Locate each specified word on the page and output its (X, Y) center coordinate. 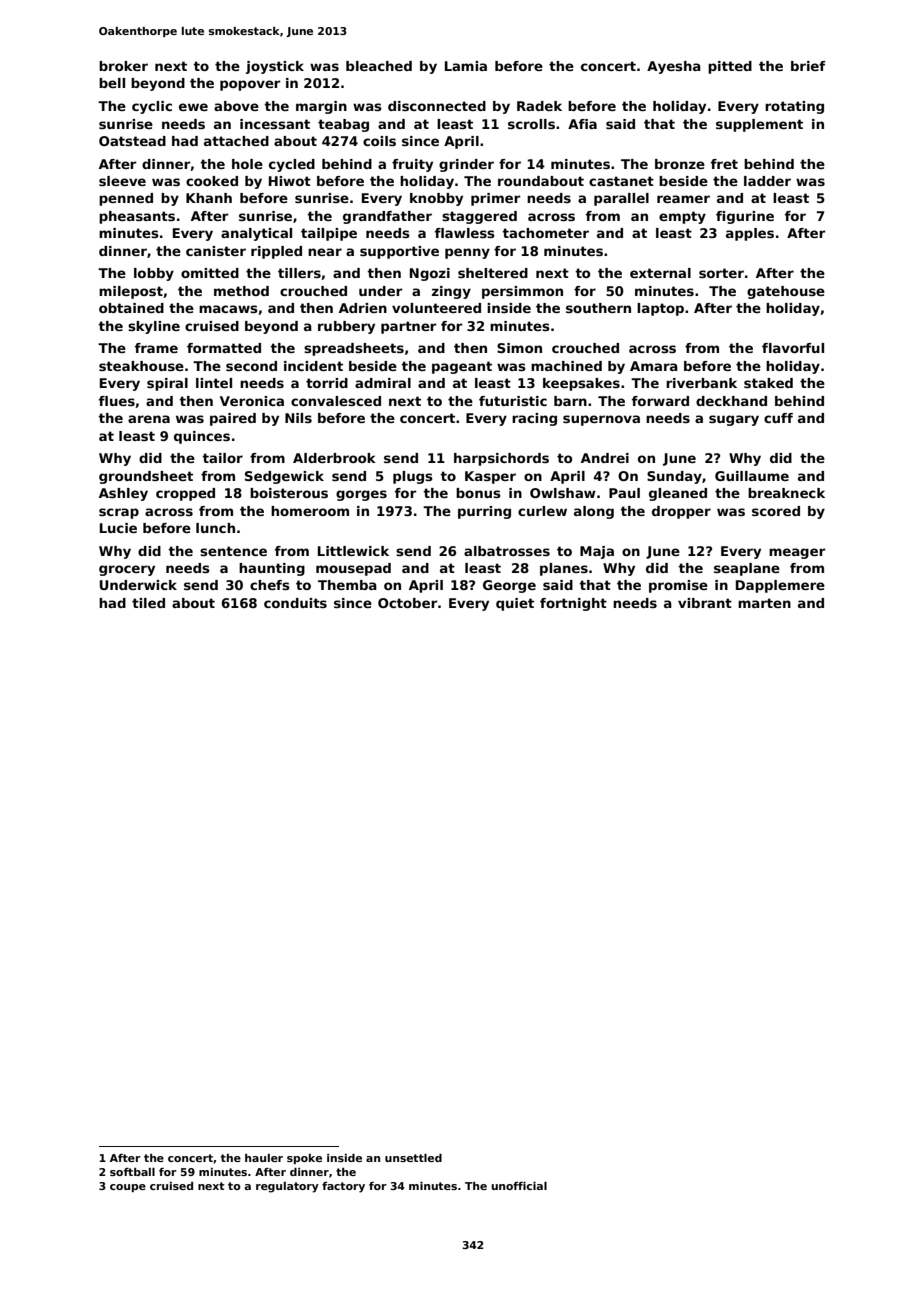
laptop (660, 309)
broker (123, 66)
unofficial (519, 1186)
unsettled (413, 1158)
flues (117, 401)
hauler (264, 1158)
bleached (379, 66)
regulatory (287, 1187)
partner (408, 327)
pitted (730, 67)
